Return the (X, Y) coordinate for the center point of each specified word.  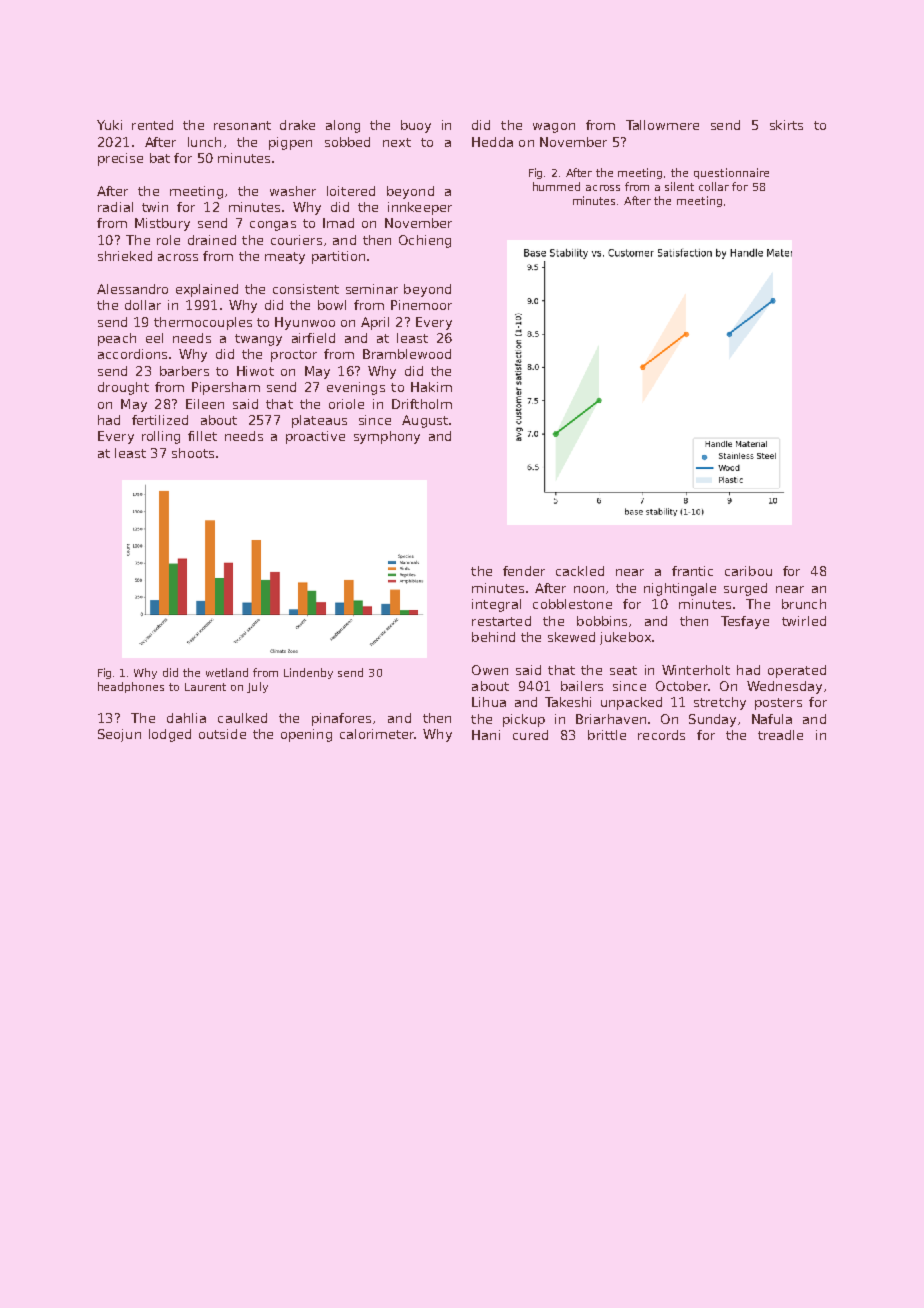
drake (297, 125)
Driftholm (422, 404)
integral (496, 605)
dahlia (186, 718)
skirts (786, 125)
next (397, 142)
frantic (692, 571)
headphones (131, 687)
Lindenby (308, 673)
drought (123, 388)
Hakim (431, 387)
